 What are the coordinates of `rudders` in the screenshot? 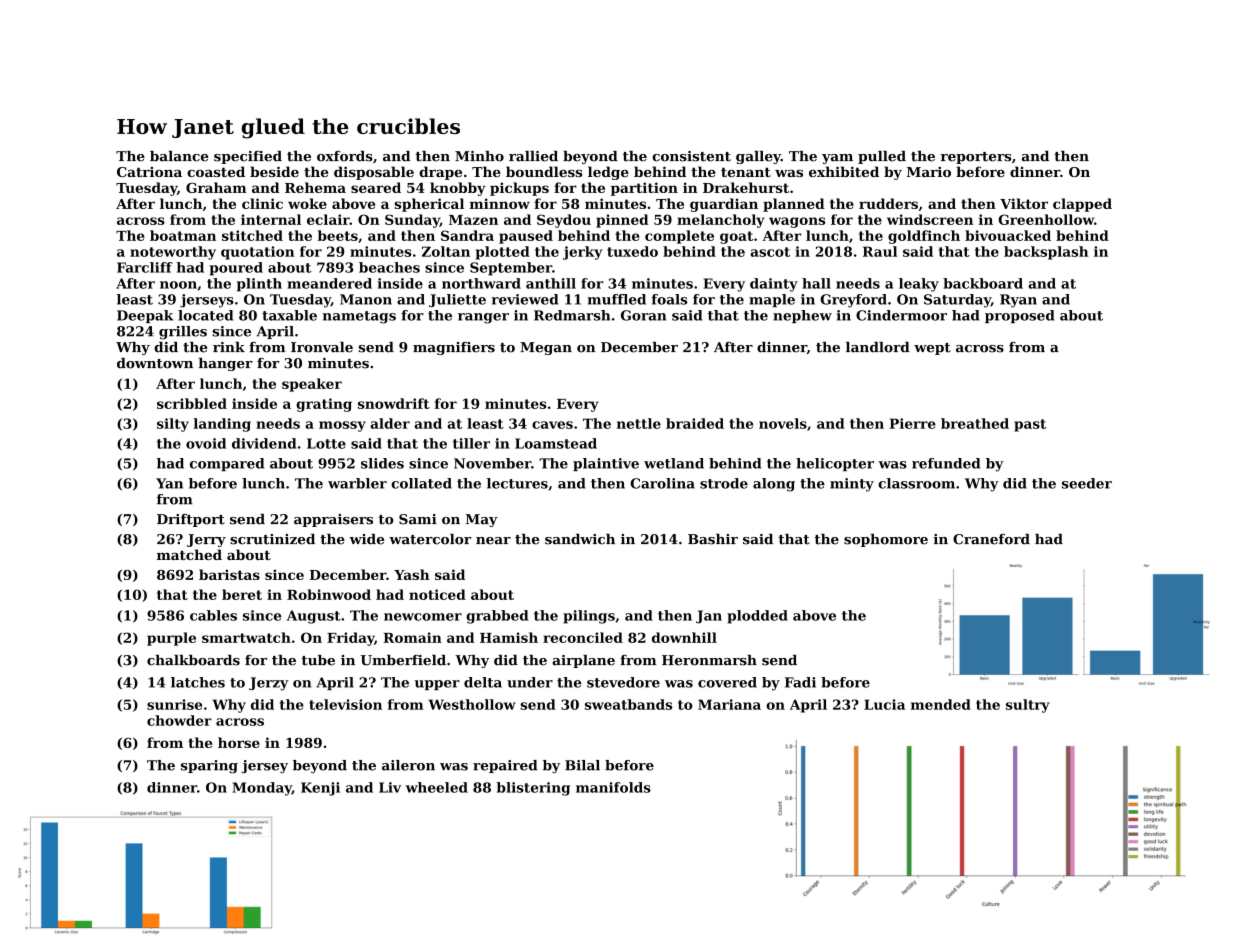 It's located at (888, 203).
